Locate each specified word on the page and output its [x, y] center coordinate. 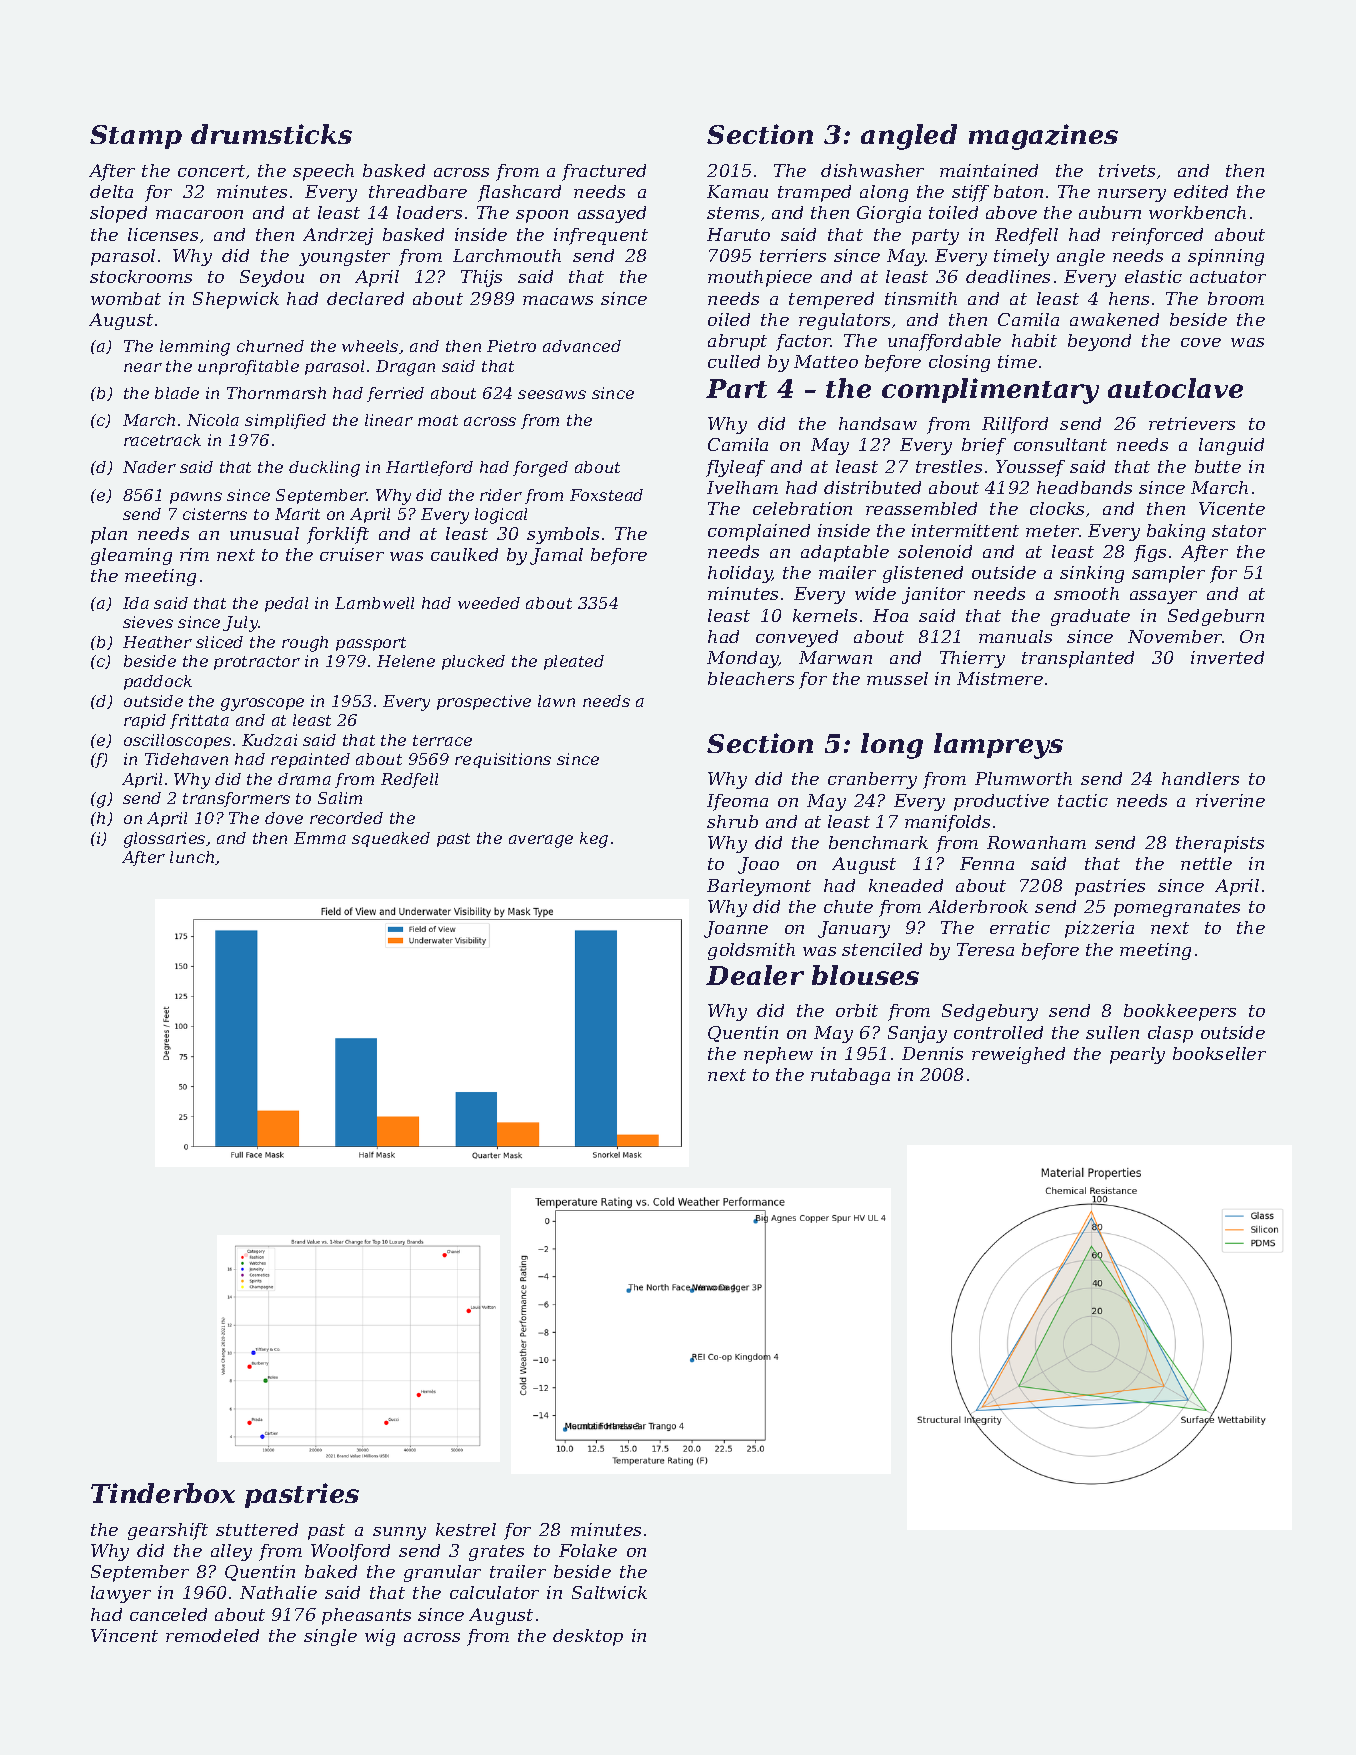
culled [734, 361]
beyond [1099, 342]
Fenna [987, 863]
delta [111, 191]
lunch [192, 857]
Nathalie [278, 1592]
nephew [778, 1055]
